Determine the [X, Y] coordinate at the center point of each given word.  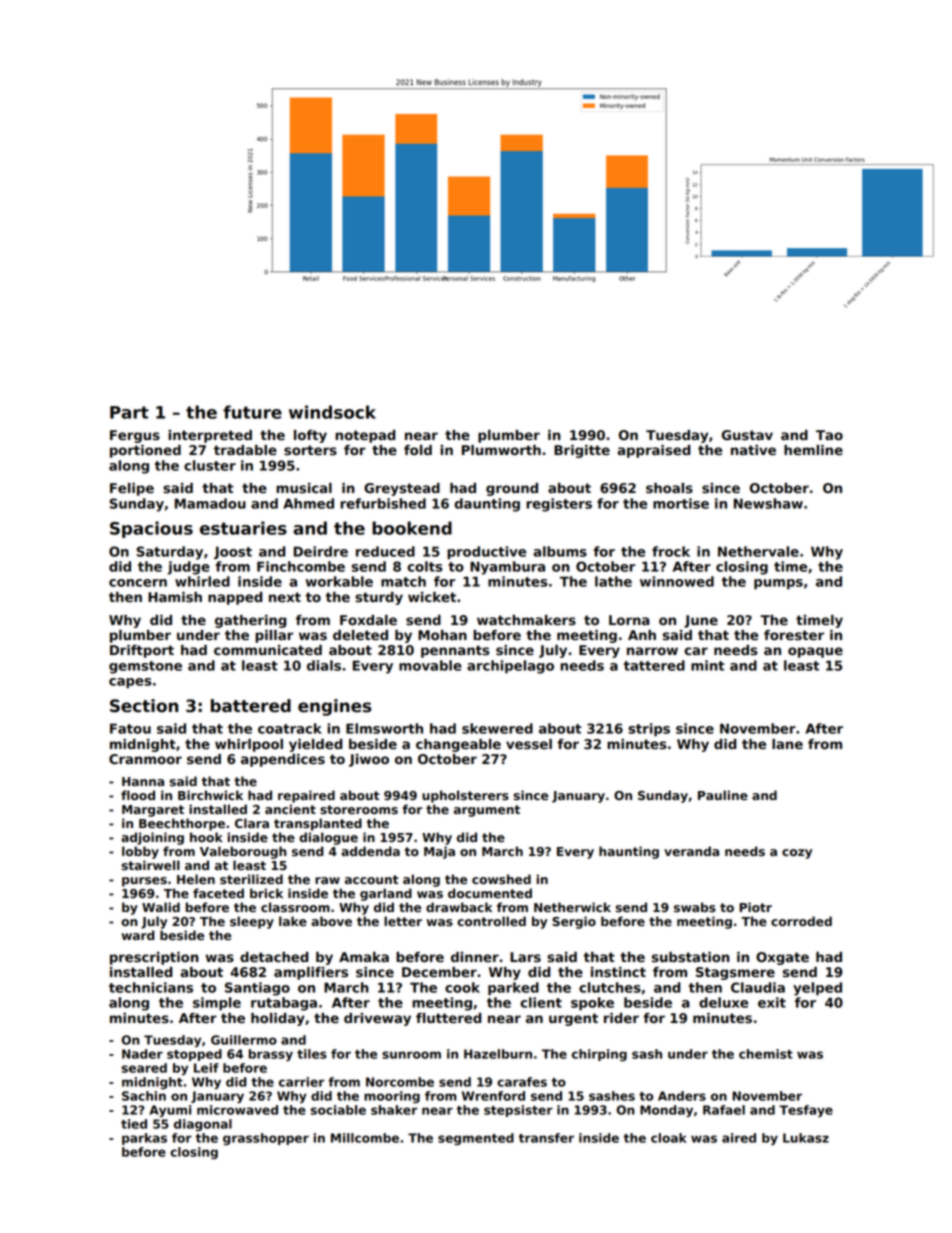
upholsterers [465, 796]
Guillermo [244, 1040]
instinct [618, 972]
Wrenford [493, 1096]
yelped [817, 989]
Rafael [724, 1110]
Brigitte [582, 451]
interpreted [210, 436]
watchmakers [526, 620]
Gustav [747, 435]
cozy [797, 854]
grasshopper [266, 1139]
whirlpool [249, 745]
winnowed [677, 581]
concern [138, 583]
